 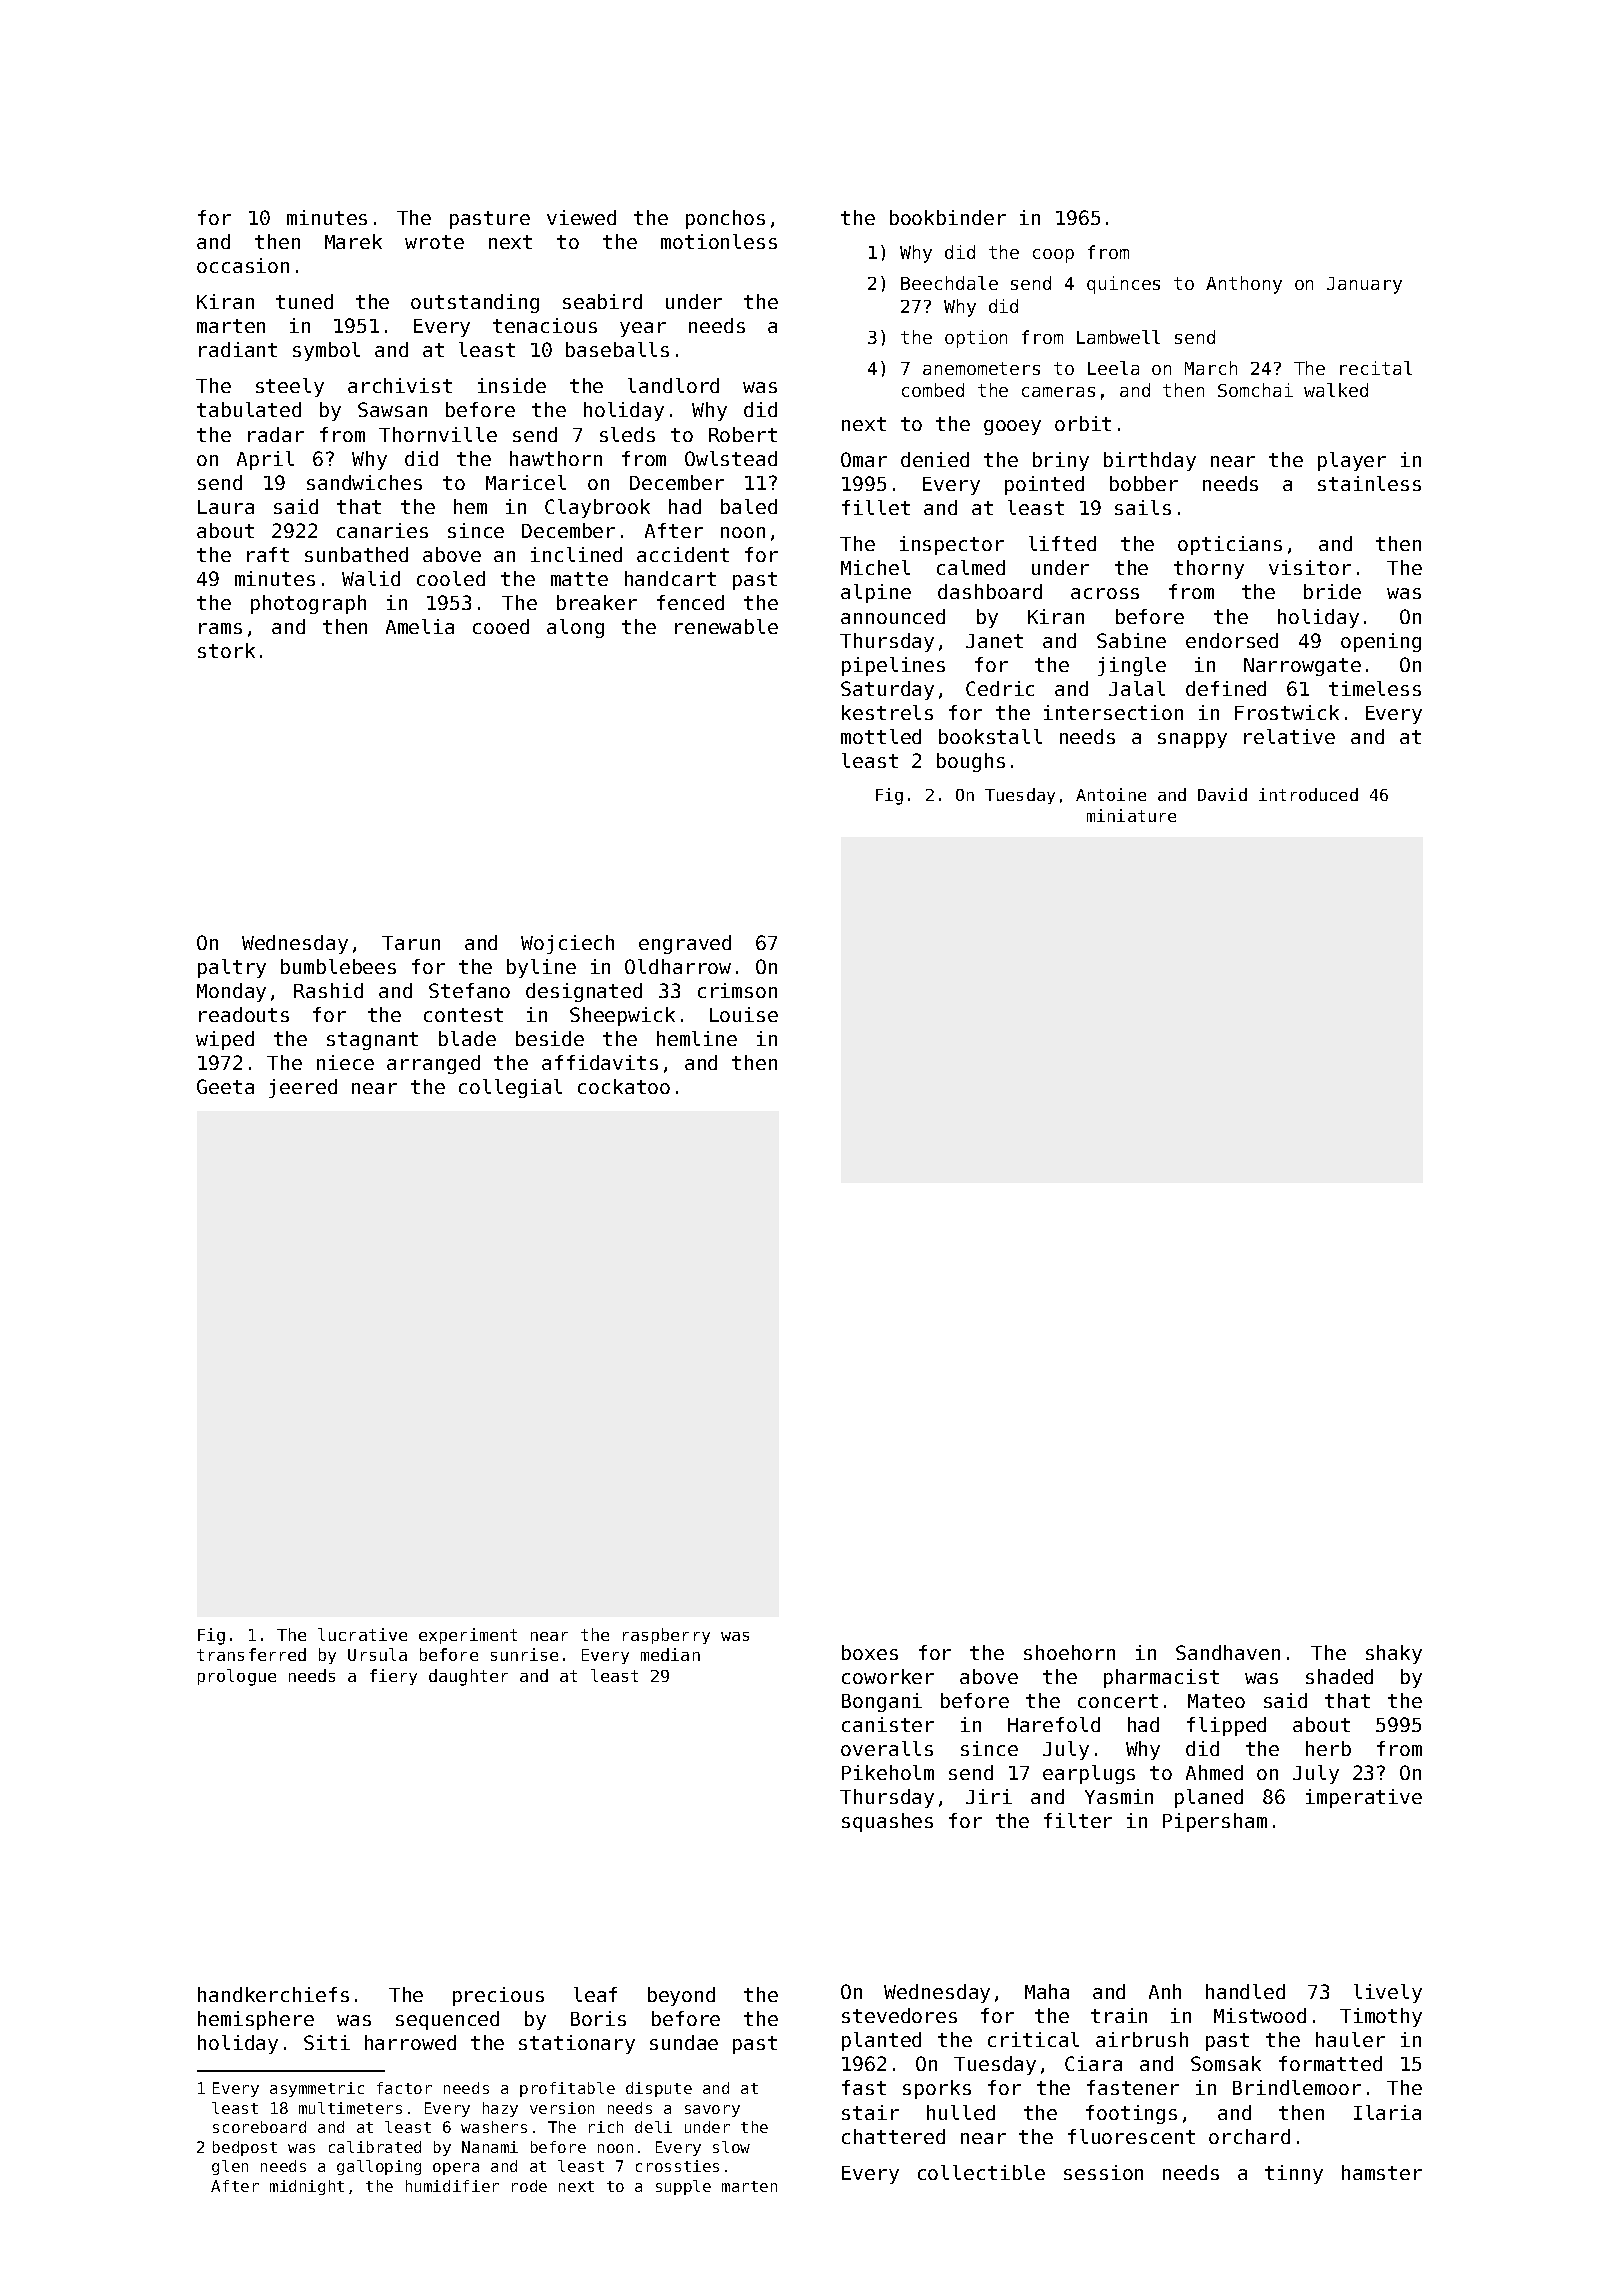 What do you see at coordinates (1209, 569) in the screenshot?
I see `thorny` at bounding box center [1209, 569].
